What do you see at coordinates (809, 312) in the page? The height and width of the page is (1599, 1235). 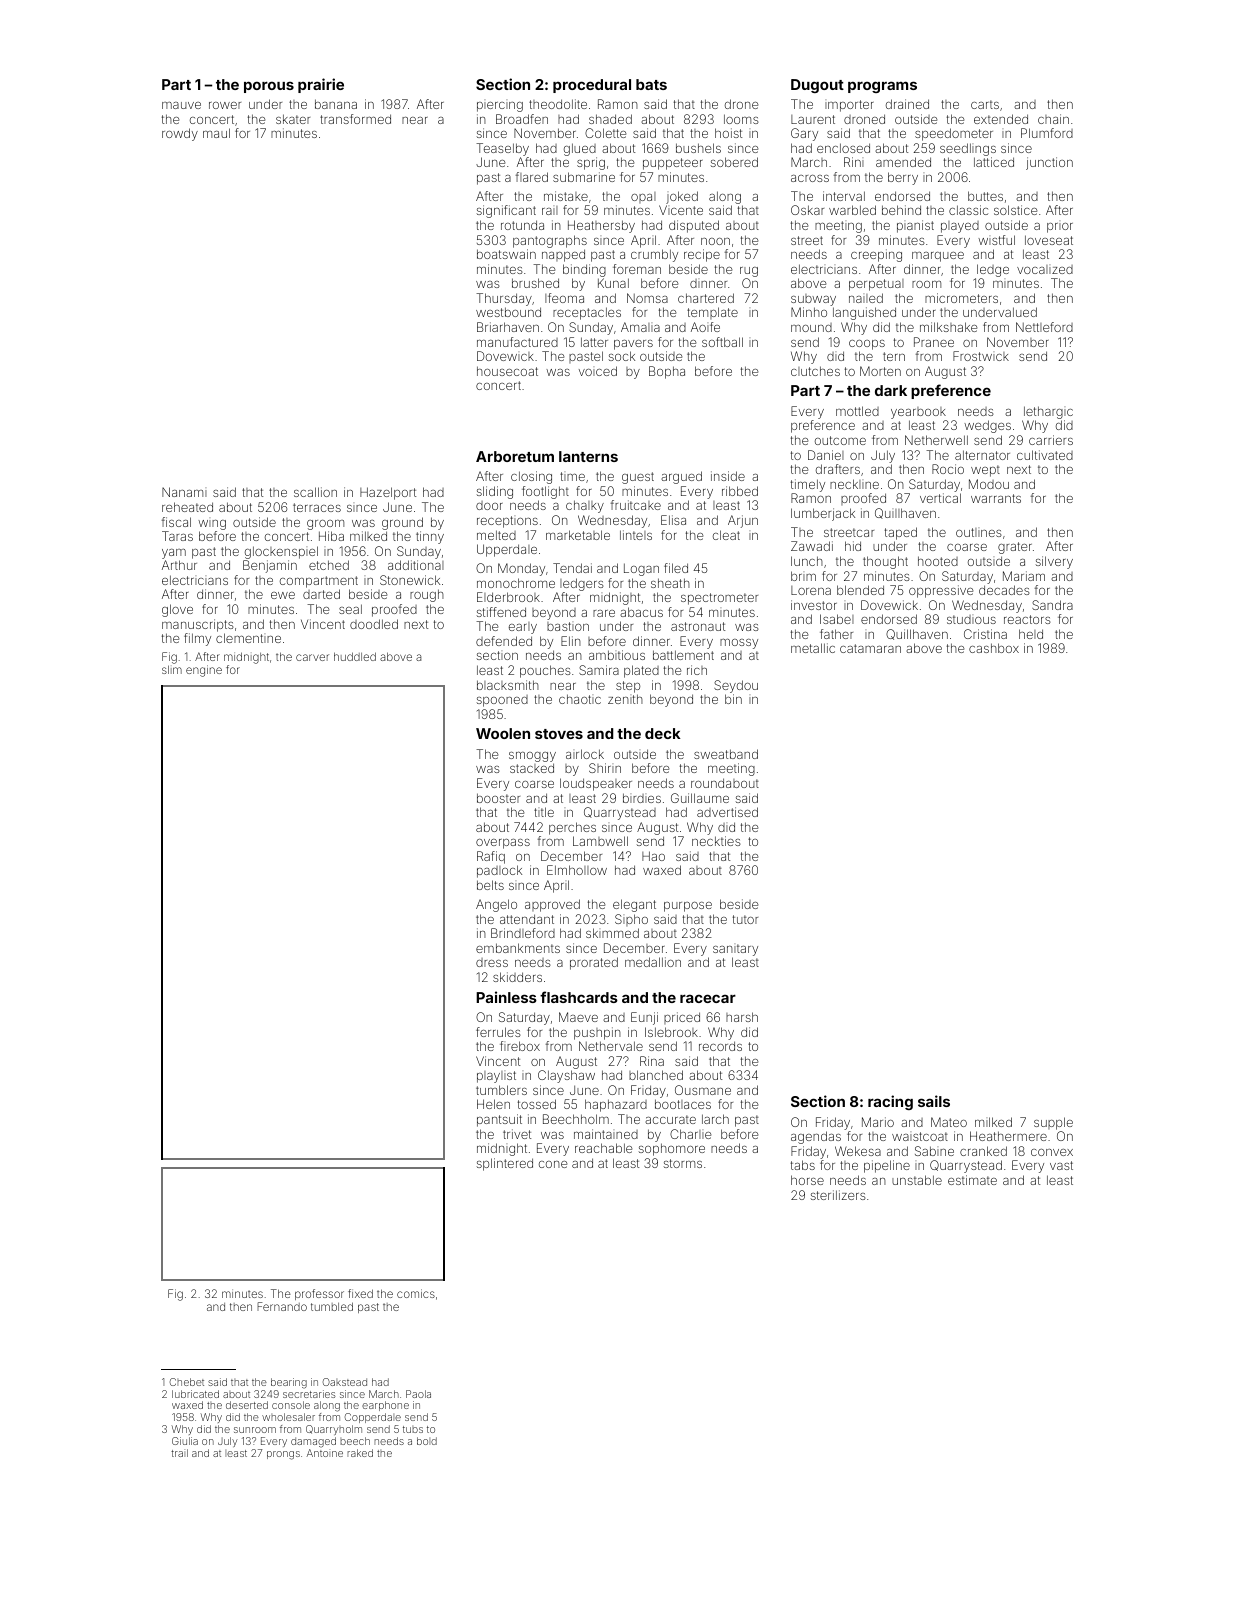 I see `Minho` at bounding box center [809, 312].
